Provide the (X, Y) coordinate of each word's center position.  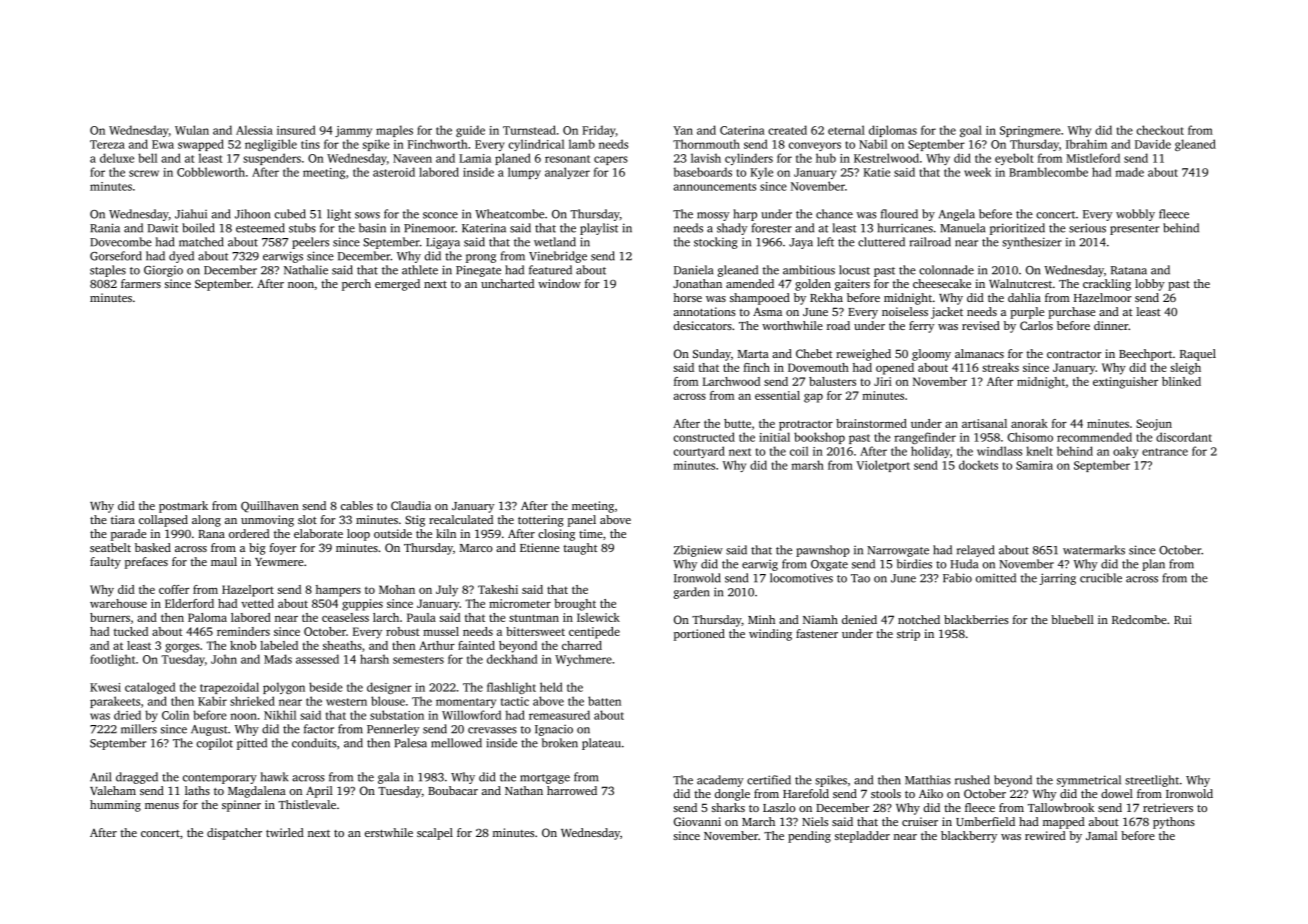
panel (581, 521)
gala (388, 778)
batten (604, 701)
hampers (338, 591)
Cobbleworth (211, 172)
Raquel (1198, 355)
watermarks (1094, 550)
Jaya (801, 243)
